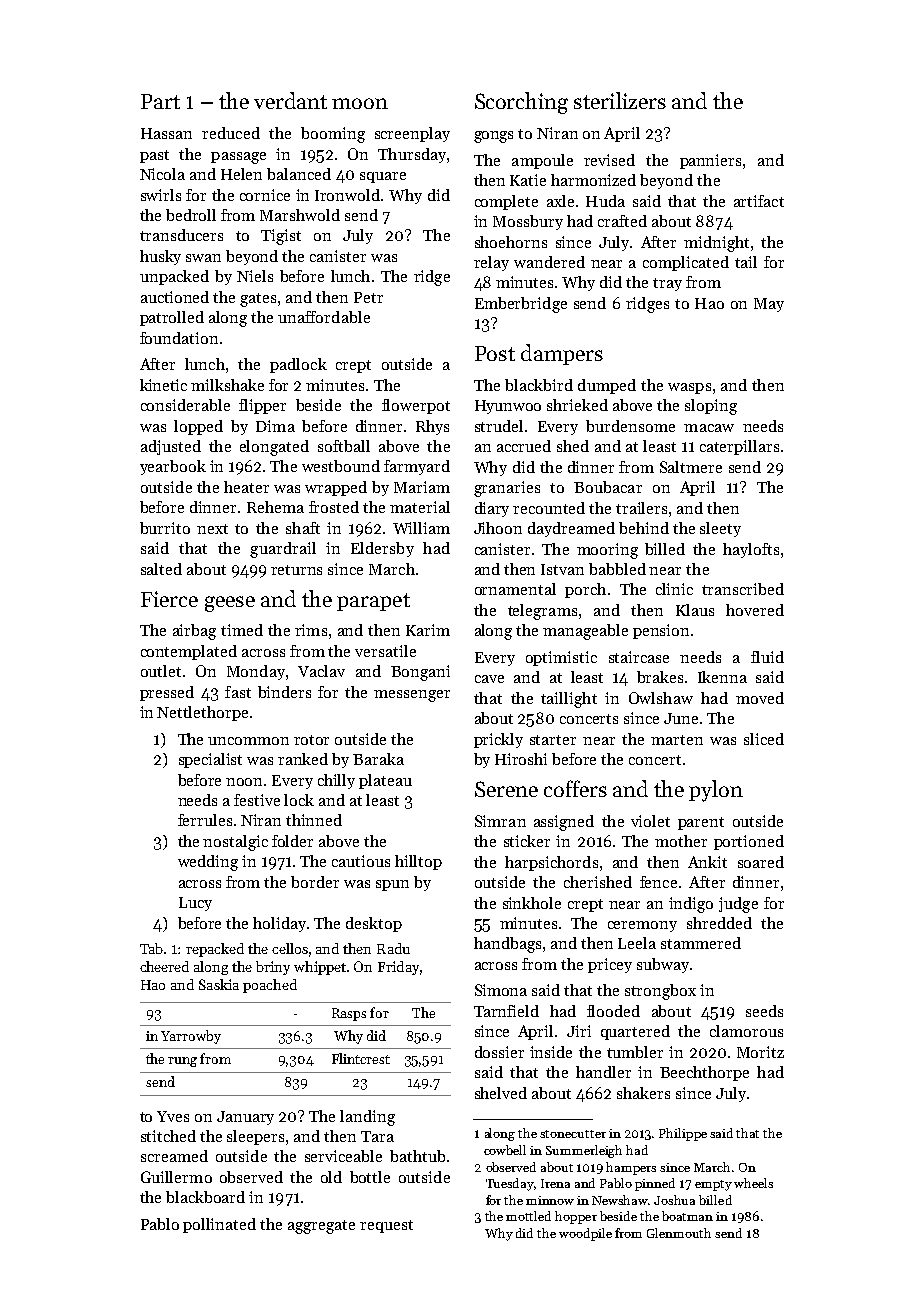 The image size is (924, 1314). What do you see at coordinates (711, 407) in the page?
I see `sloping` at bounding box center [711, 407].
